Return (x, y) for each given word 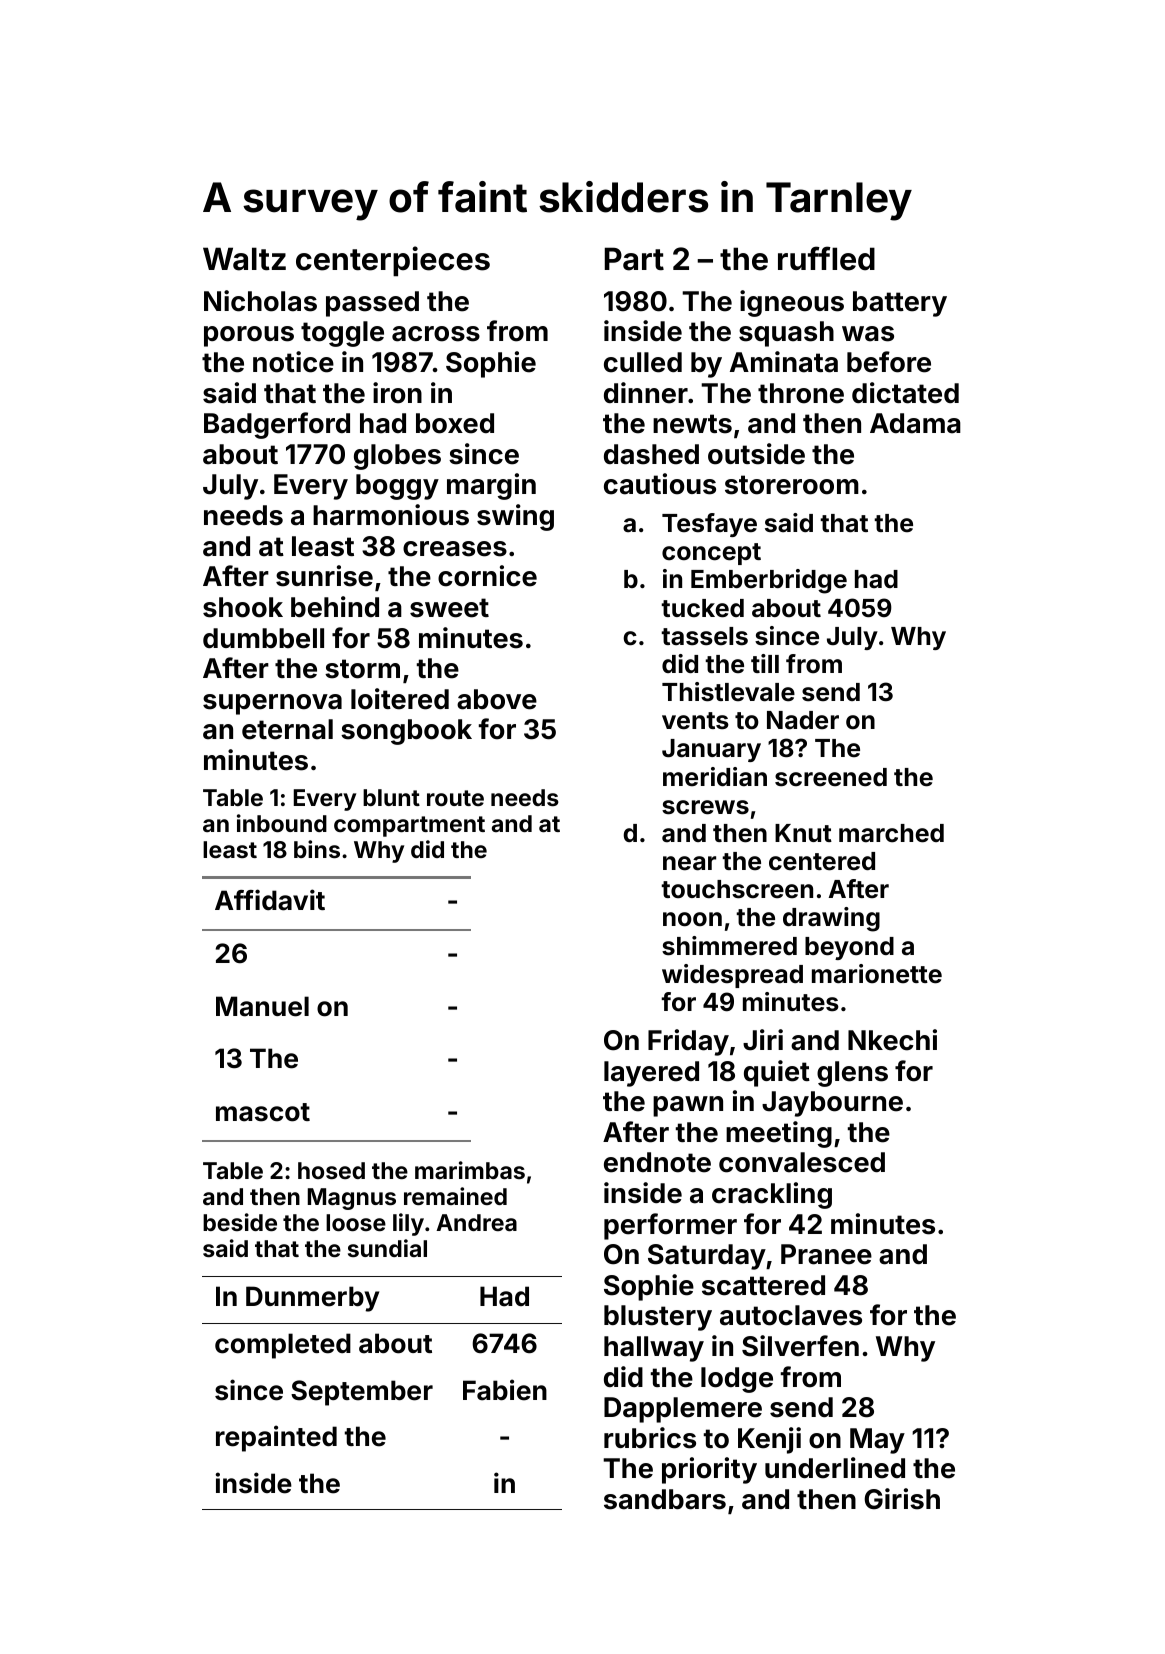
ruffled (826, 258)
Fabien (505, 1390)
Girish (902, 1499)
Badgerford (277, 425)
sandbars (665, 1499)
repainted (276, 1438)
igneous (792, 303)
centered (822, 861)
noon (692, 919)
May (877, 1441)
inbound (282, 823)
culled (643, 362)
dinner (646, 393)
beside (240, 1222)
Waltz (244, 259)
